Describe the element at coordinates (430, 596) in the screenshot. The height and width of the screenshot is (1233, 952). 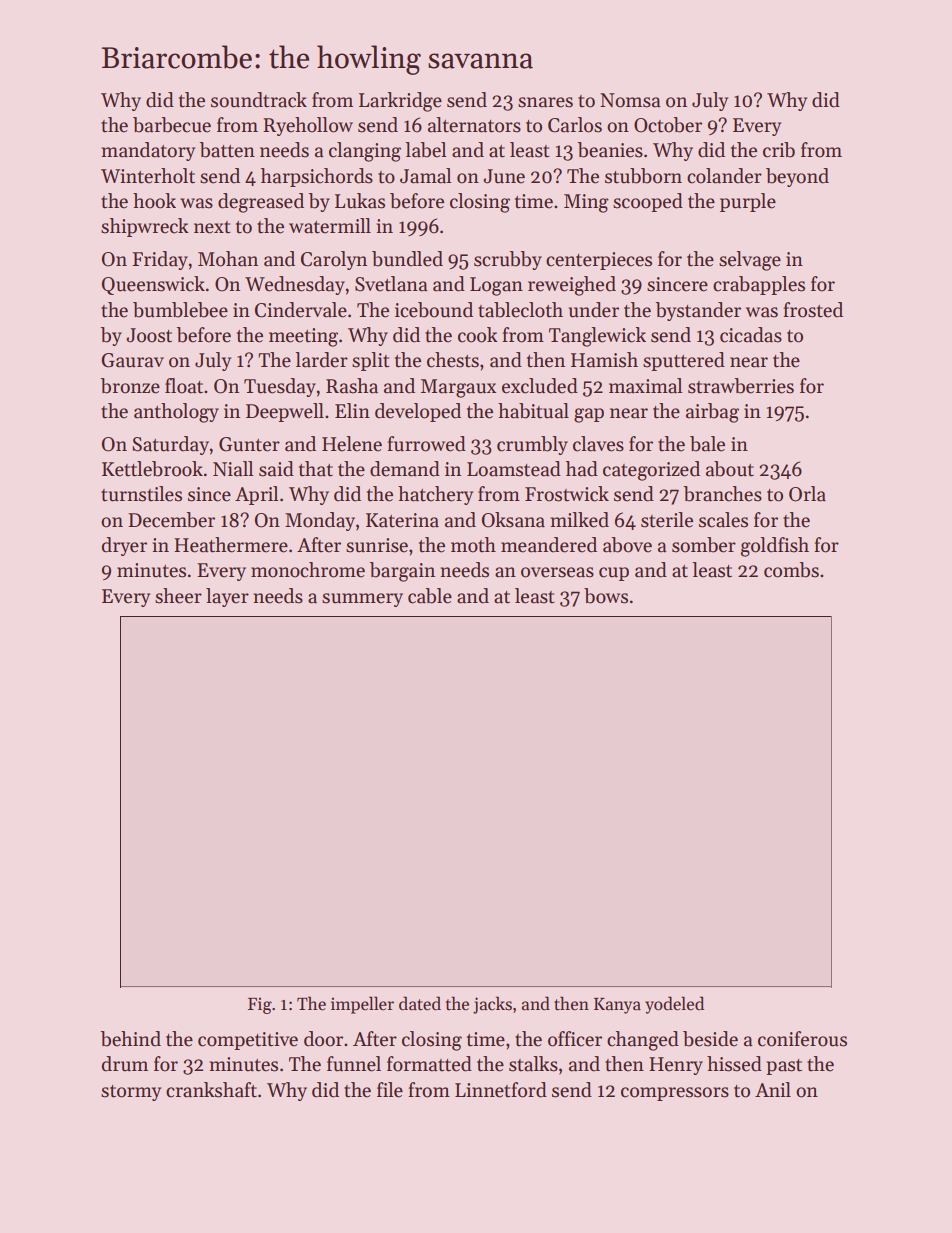
I see `cable` at that location.
